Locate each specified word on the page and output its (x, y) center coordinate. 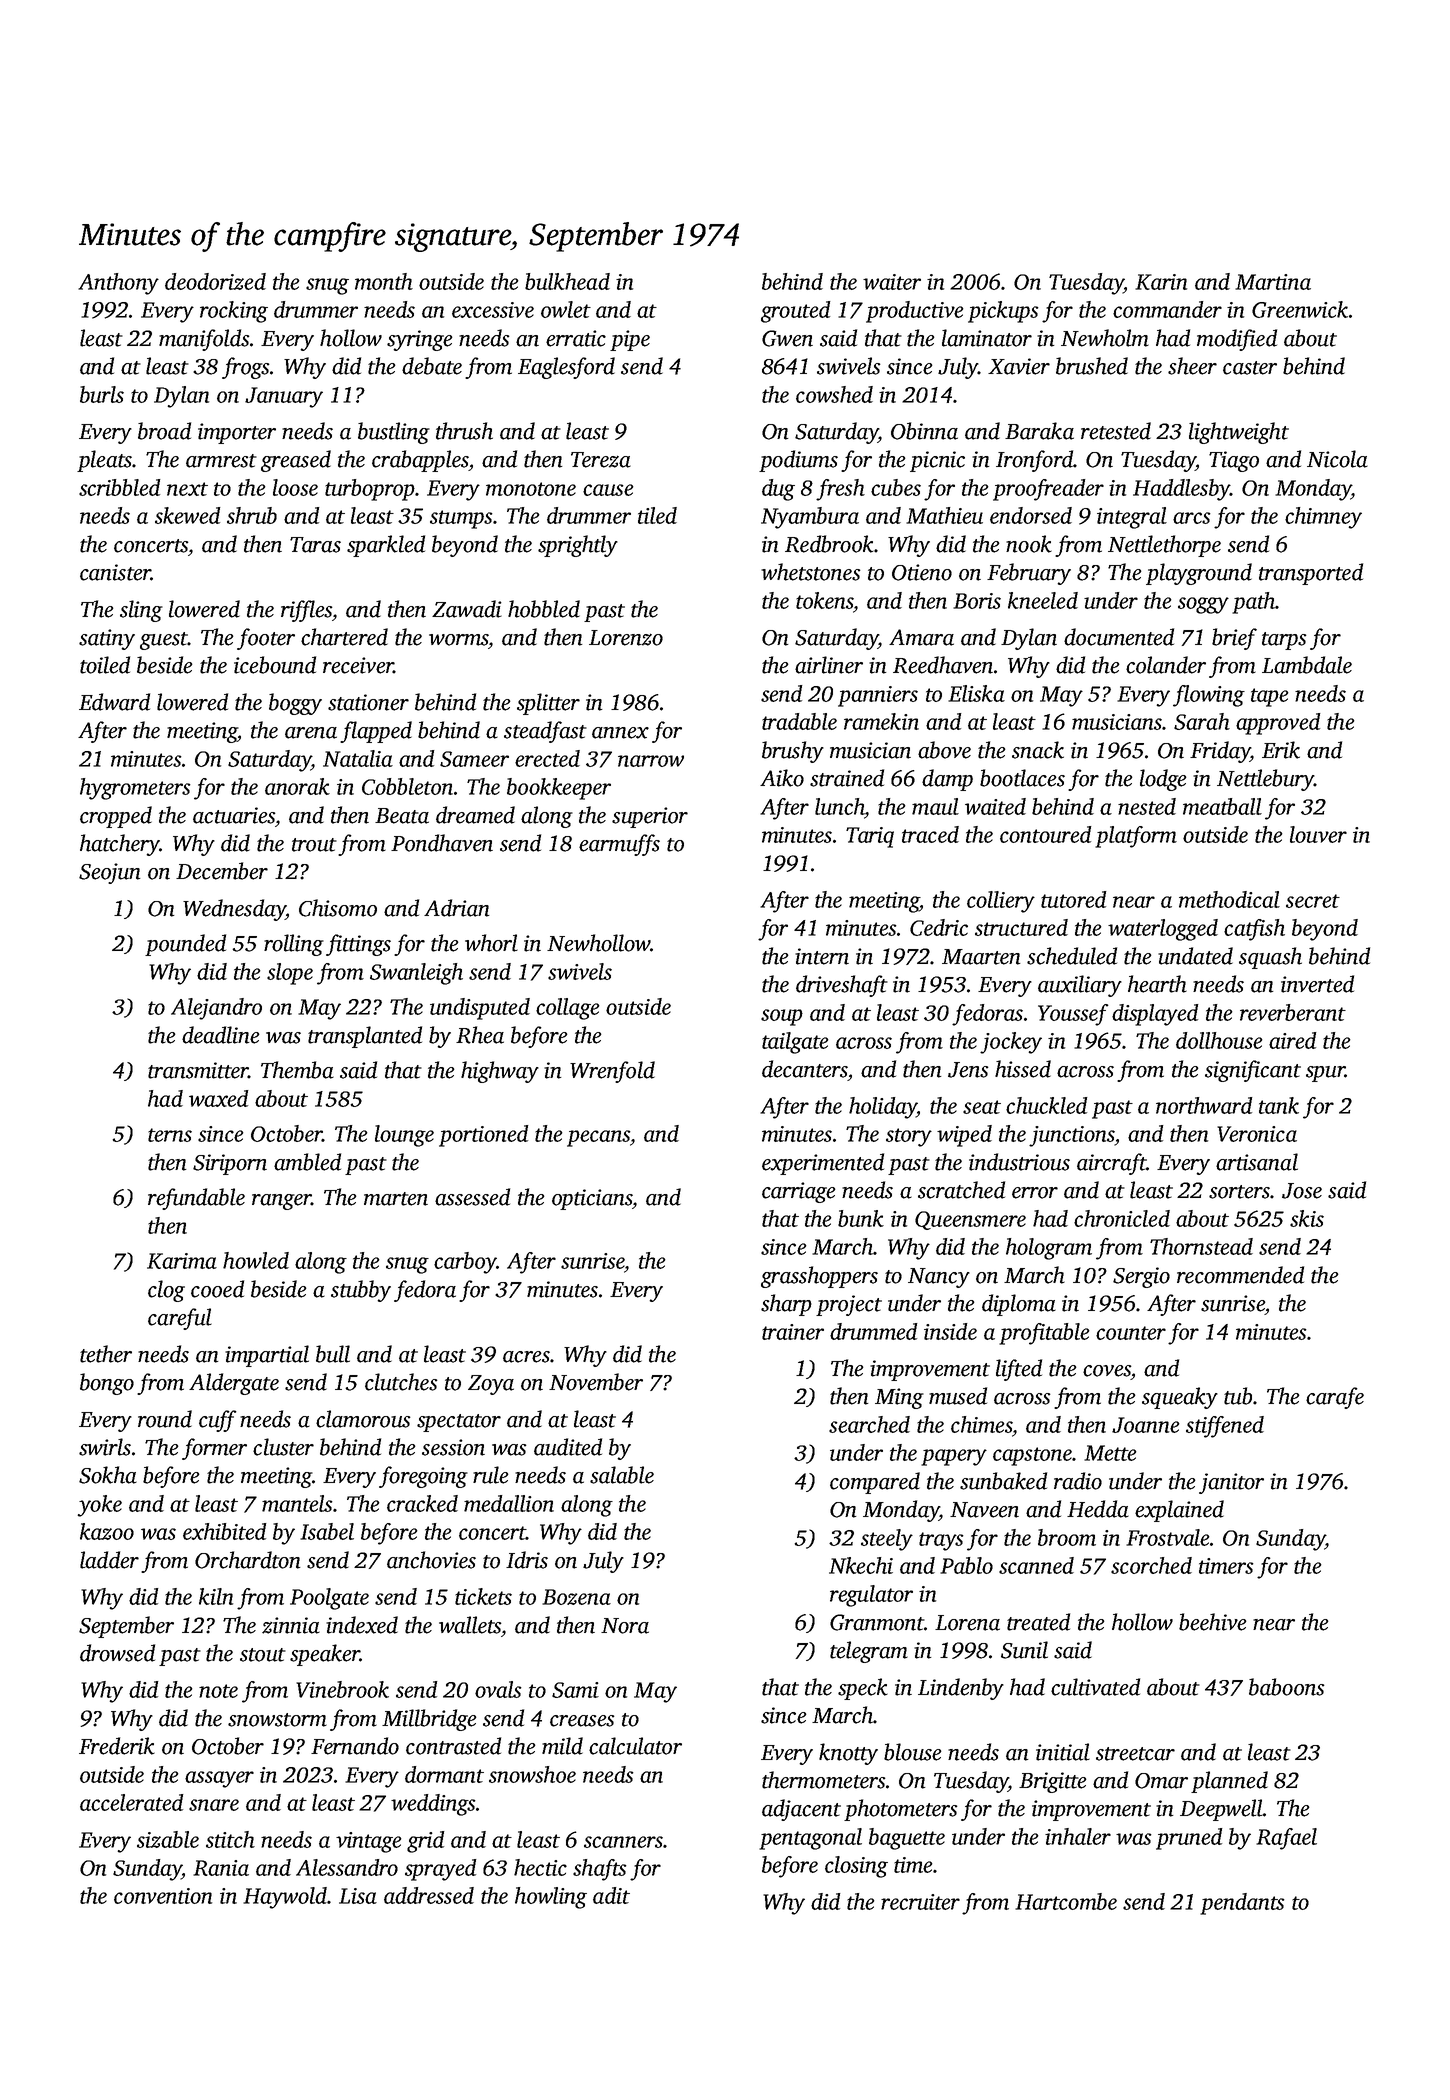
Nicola (1337, 459)
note (218, 1691)
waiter (892, 282)
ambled (307, 1162)
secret (1313, 901)
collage (567, 1009)
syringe (419, 340)
